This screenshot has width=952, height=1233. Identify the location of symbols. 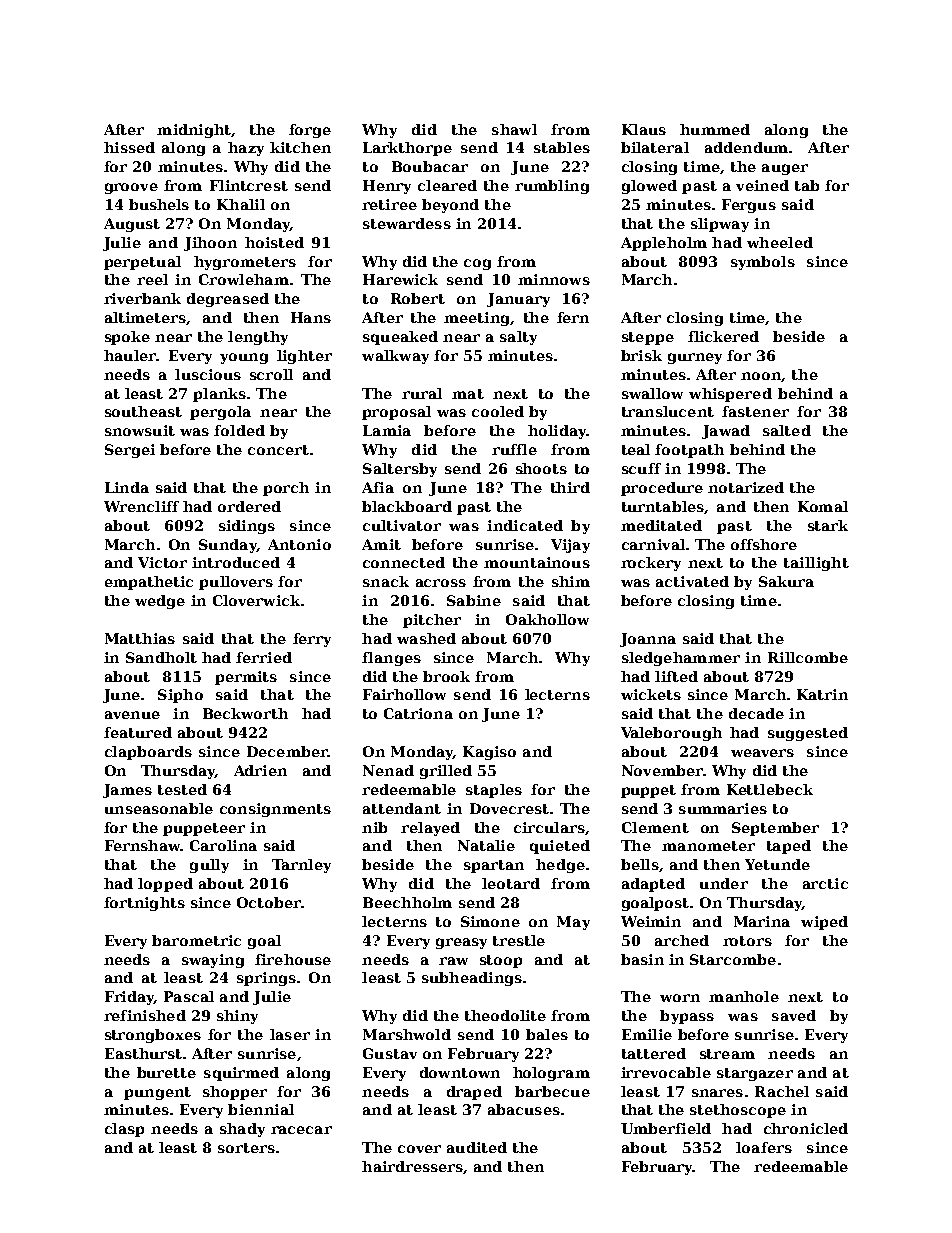
(763, 263).
